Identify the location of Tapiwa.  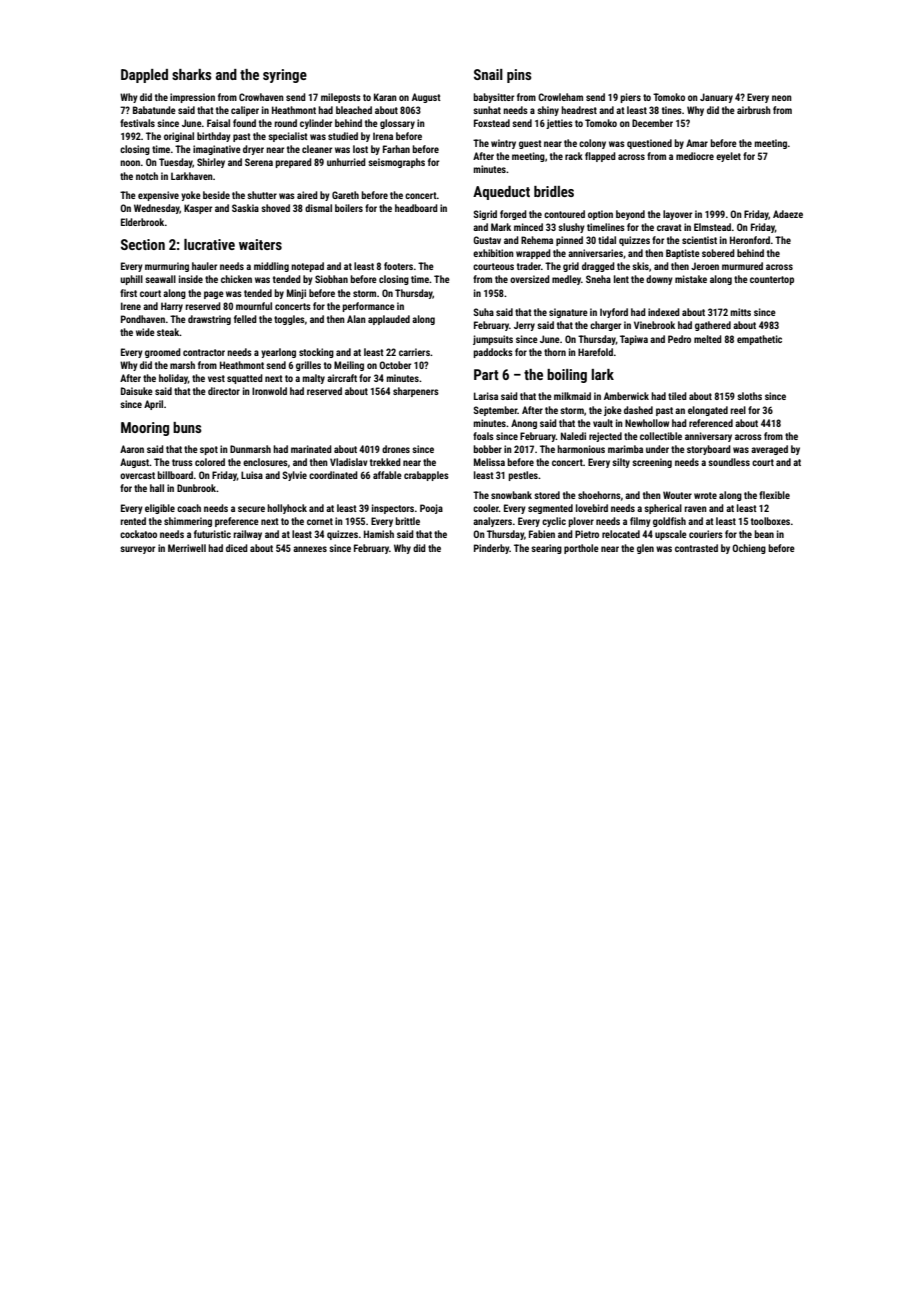
(634, 340).
